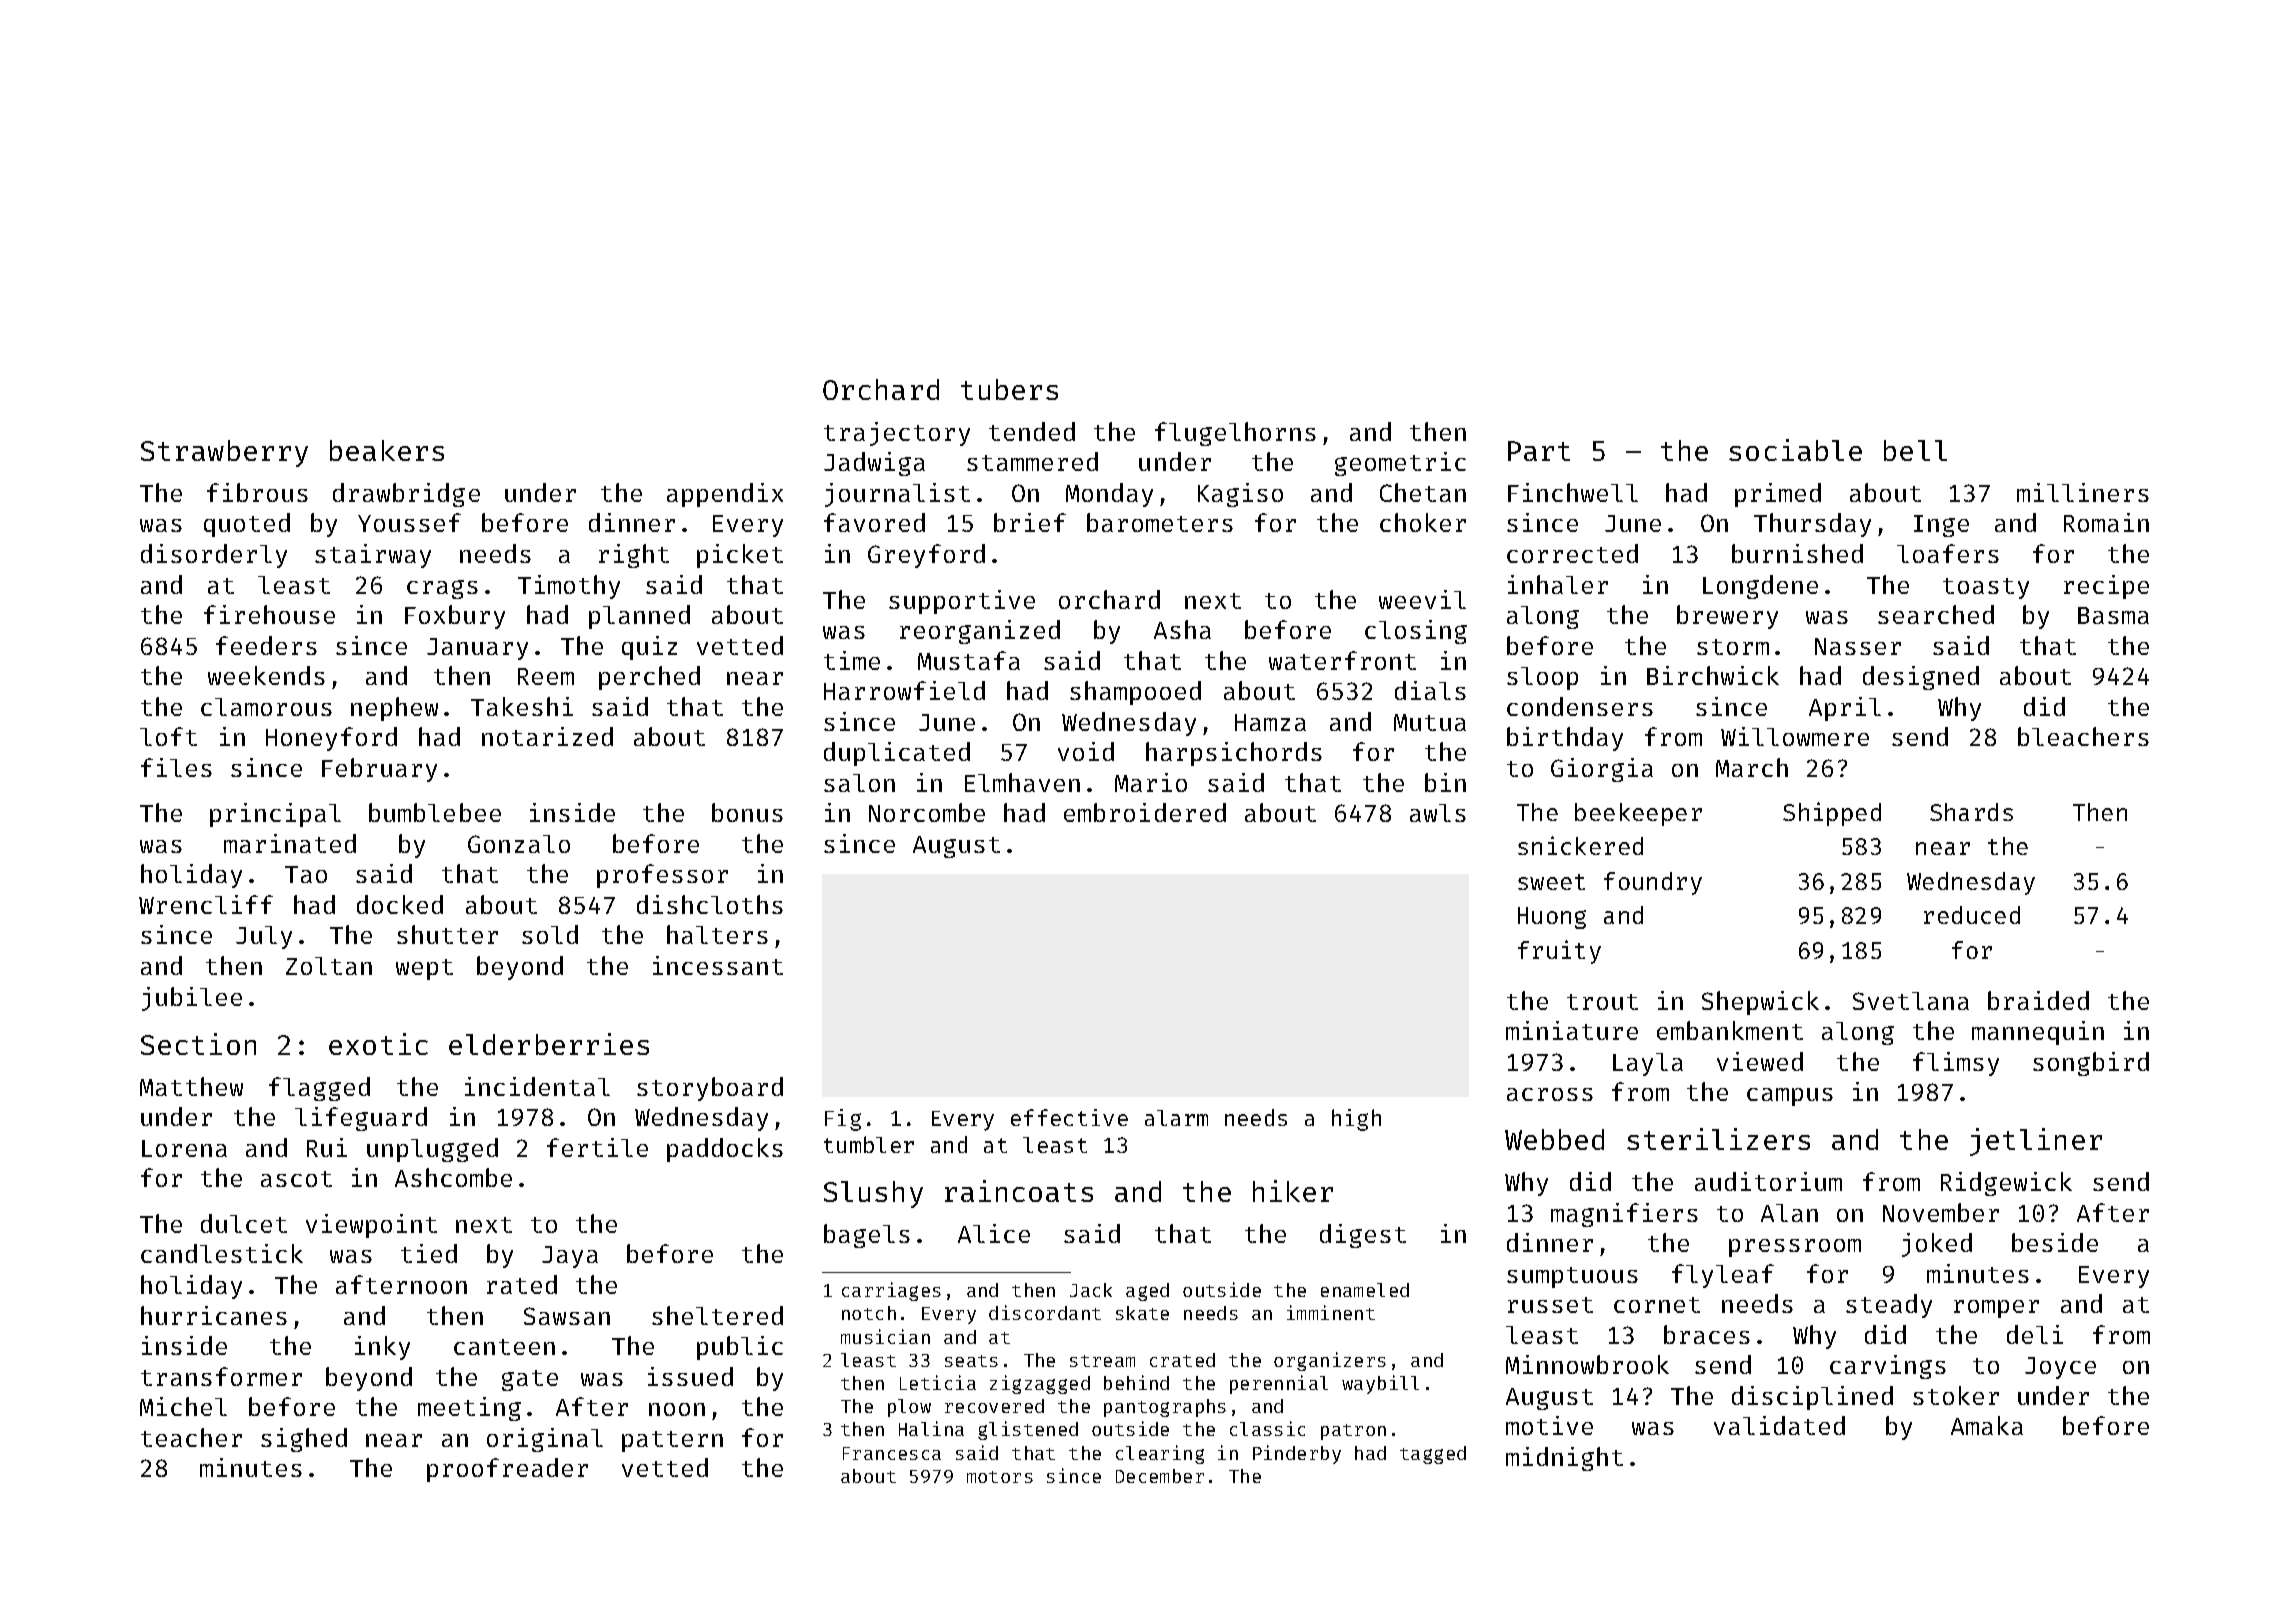 The width and height of the page is (2291, 1620). What do you see at coordinates (435, 812) in the page?
I see `bumblebee` at bounding box center [435, 812].
